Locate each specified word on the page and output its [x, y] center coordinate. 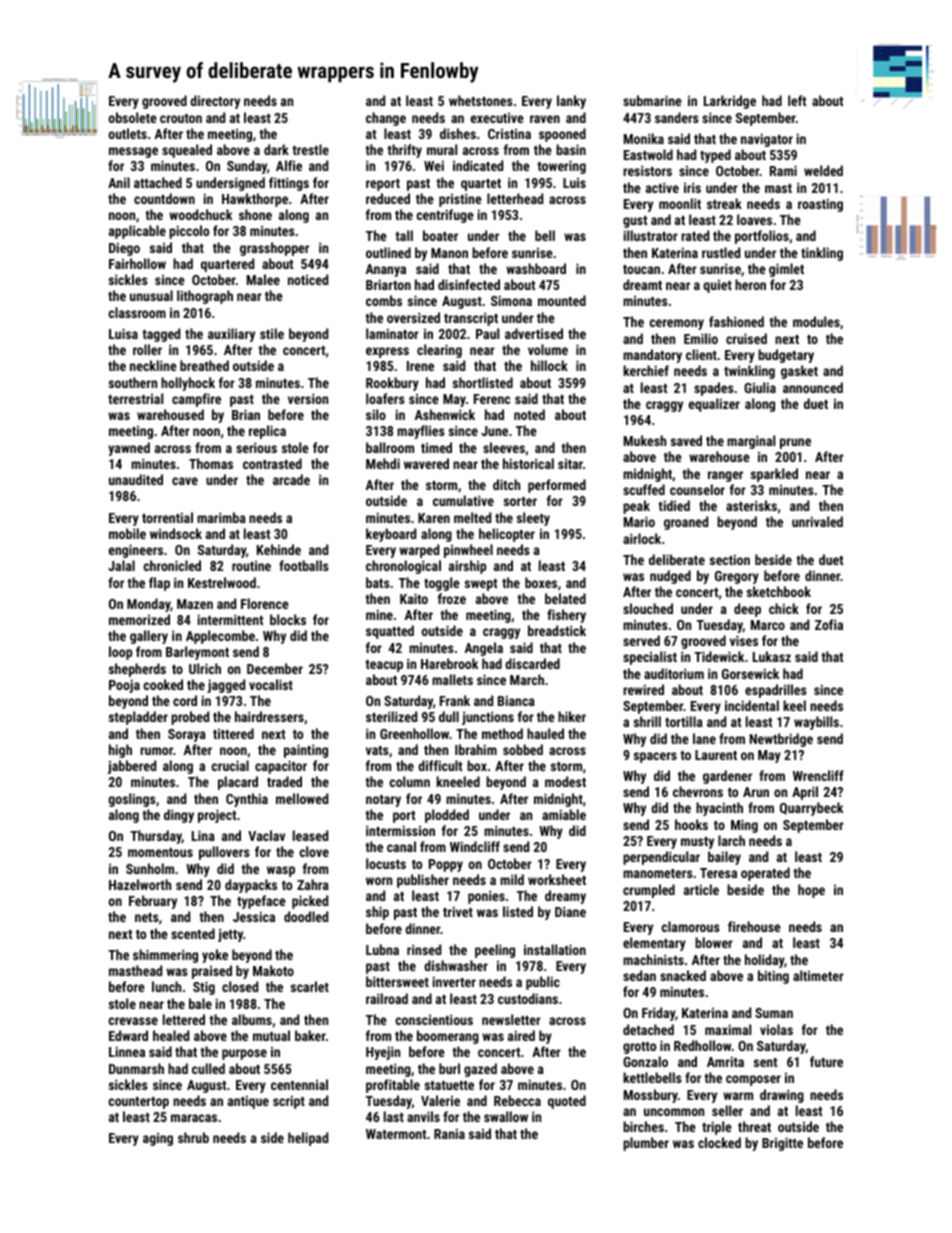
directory [215, 102]
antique [248, 1102]
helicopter [507, 535]
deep [747, 610]
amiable [564, 814]
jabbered [132, 767]
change [386, 119]
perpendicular [661, 858]
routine [251, 566]
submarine [652, 100]
